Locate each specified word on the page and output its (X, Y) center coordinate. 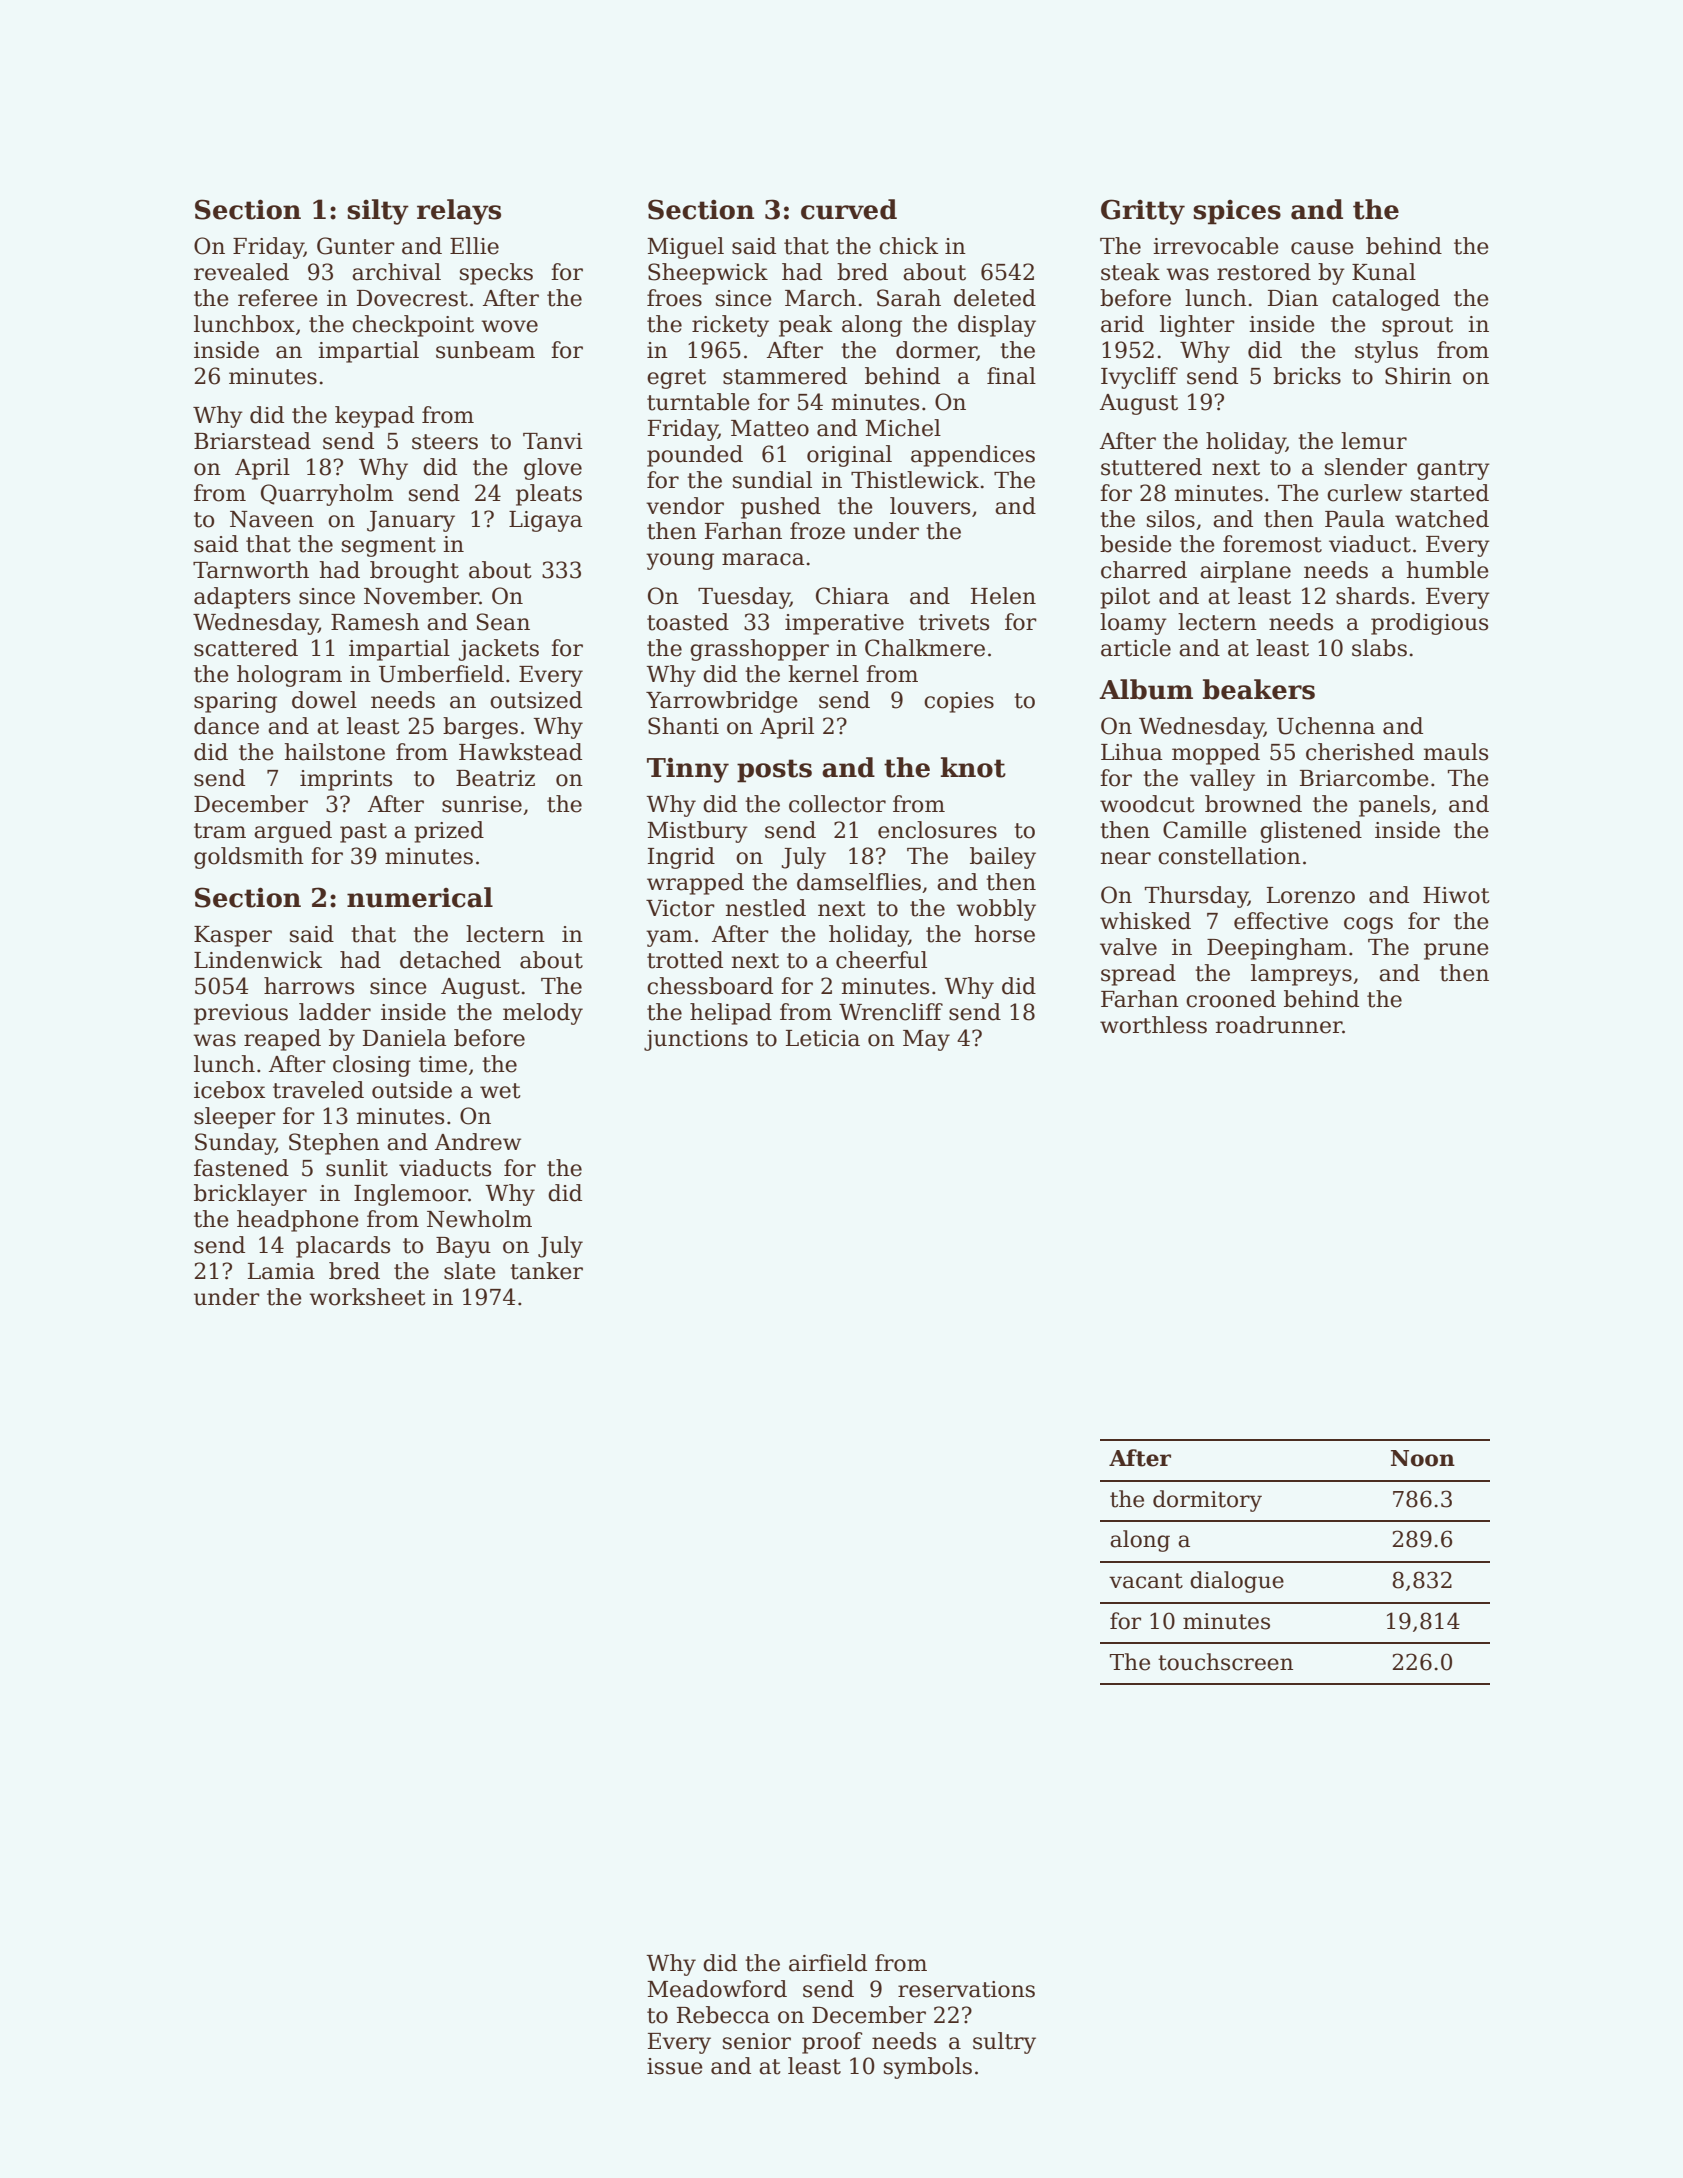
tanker (546, 1271)
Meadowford (717, 1989)
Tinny (688, 770)
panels (1394, 806)
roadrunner (1279, 1025)
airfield (828, 1963)
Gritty (1143, 212)
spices (1237, 212)
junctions (696, 1040)
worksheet (367, 1297)
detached (450, 960)
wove (509, 326)
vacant (1146, 1581)
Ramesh (375, 622)
